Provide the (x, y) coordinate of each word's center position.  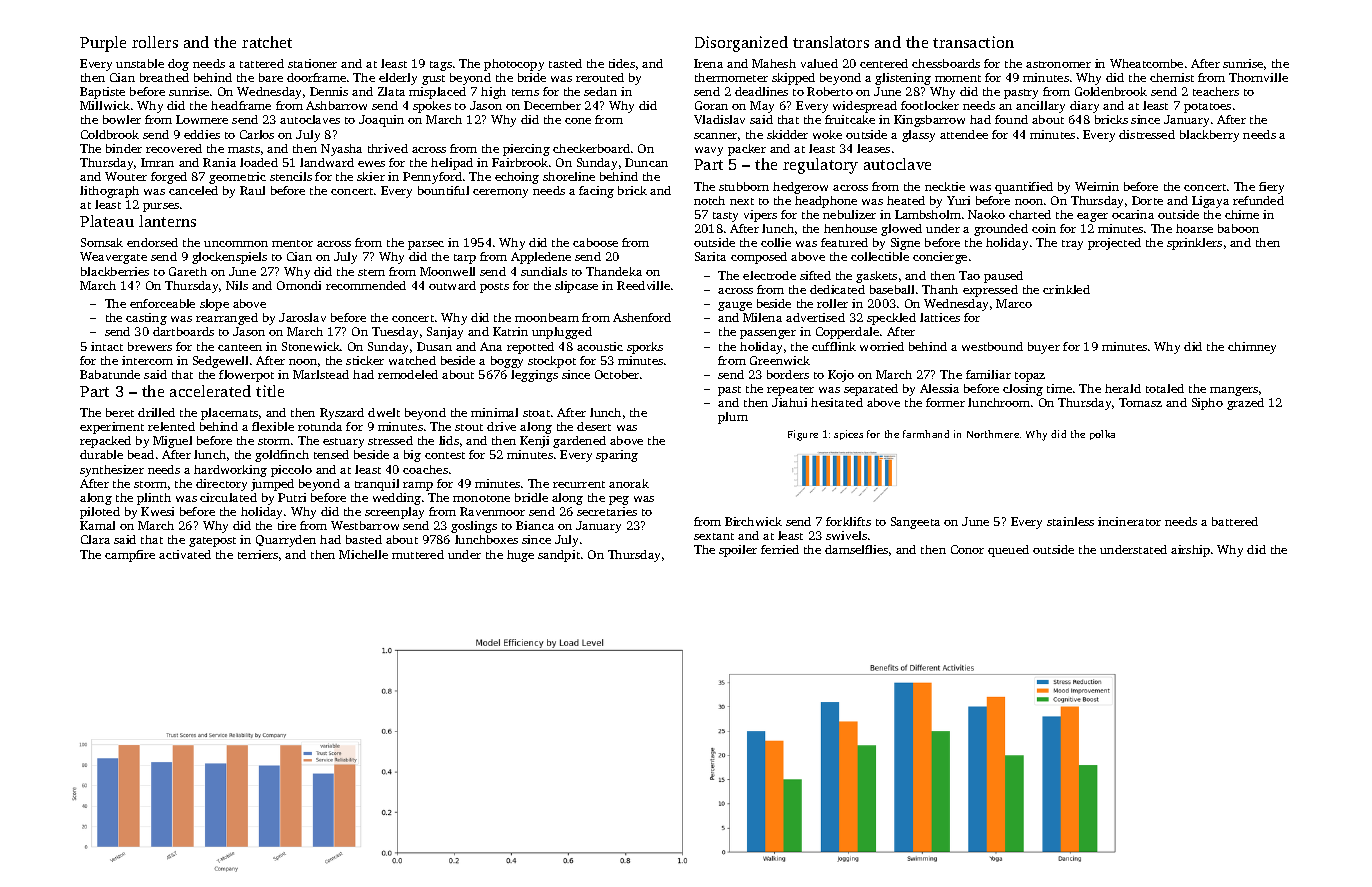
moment (958, 78)
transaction (973, 42)
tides (622, 63)
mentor (292, 243)
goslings (474, 527)
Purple (103, 44)
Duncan (646, 162)
